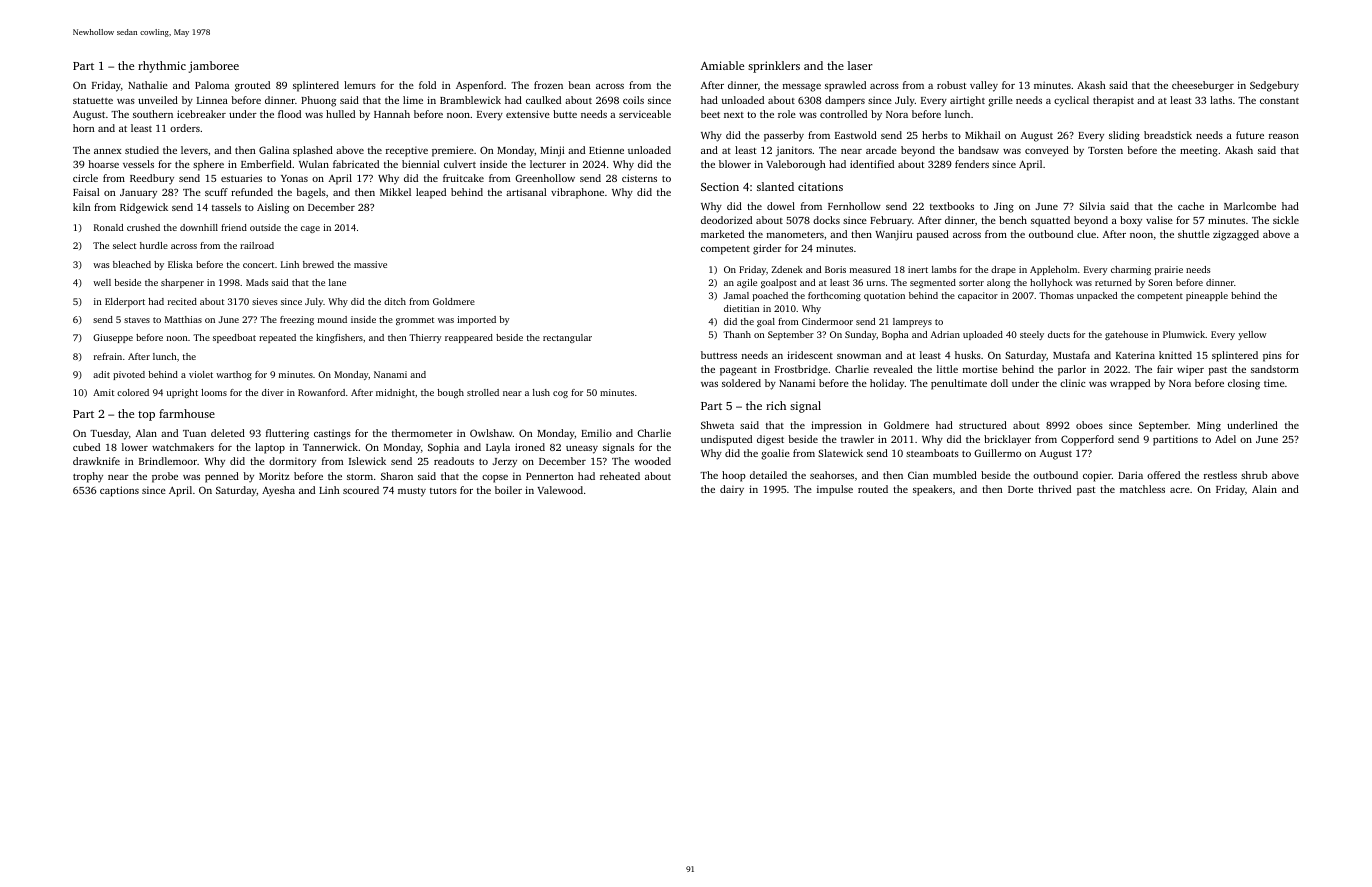  I want to click on Amit, so click(103, 392).
